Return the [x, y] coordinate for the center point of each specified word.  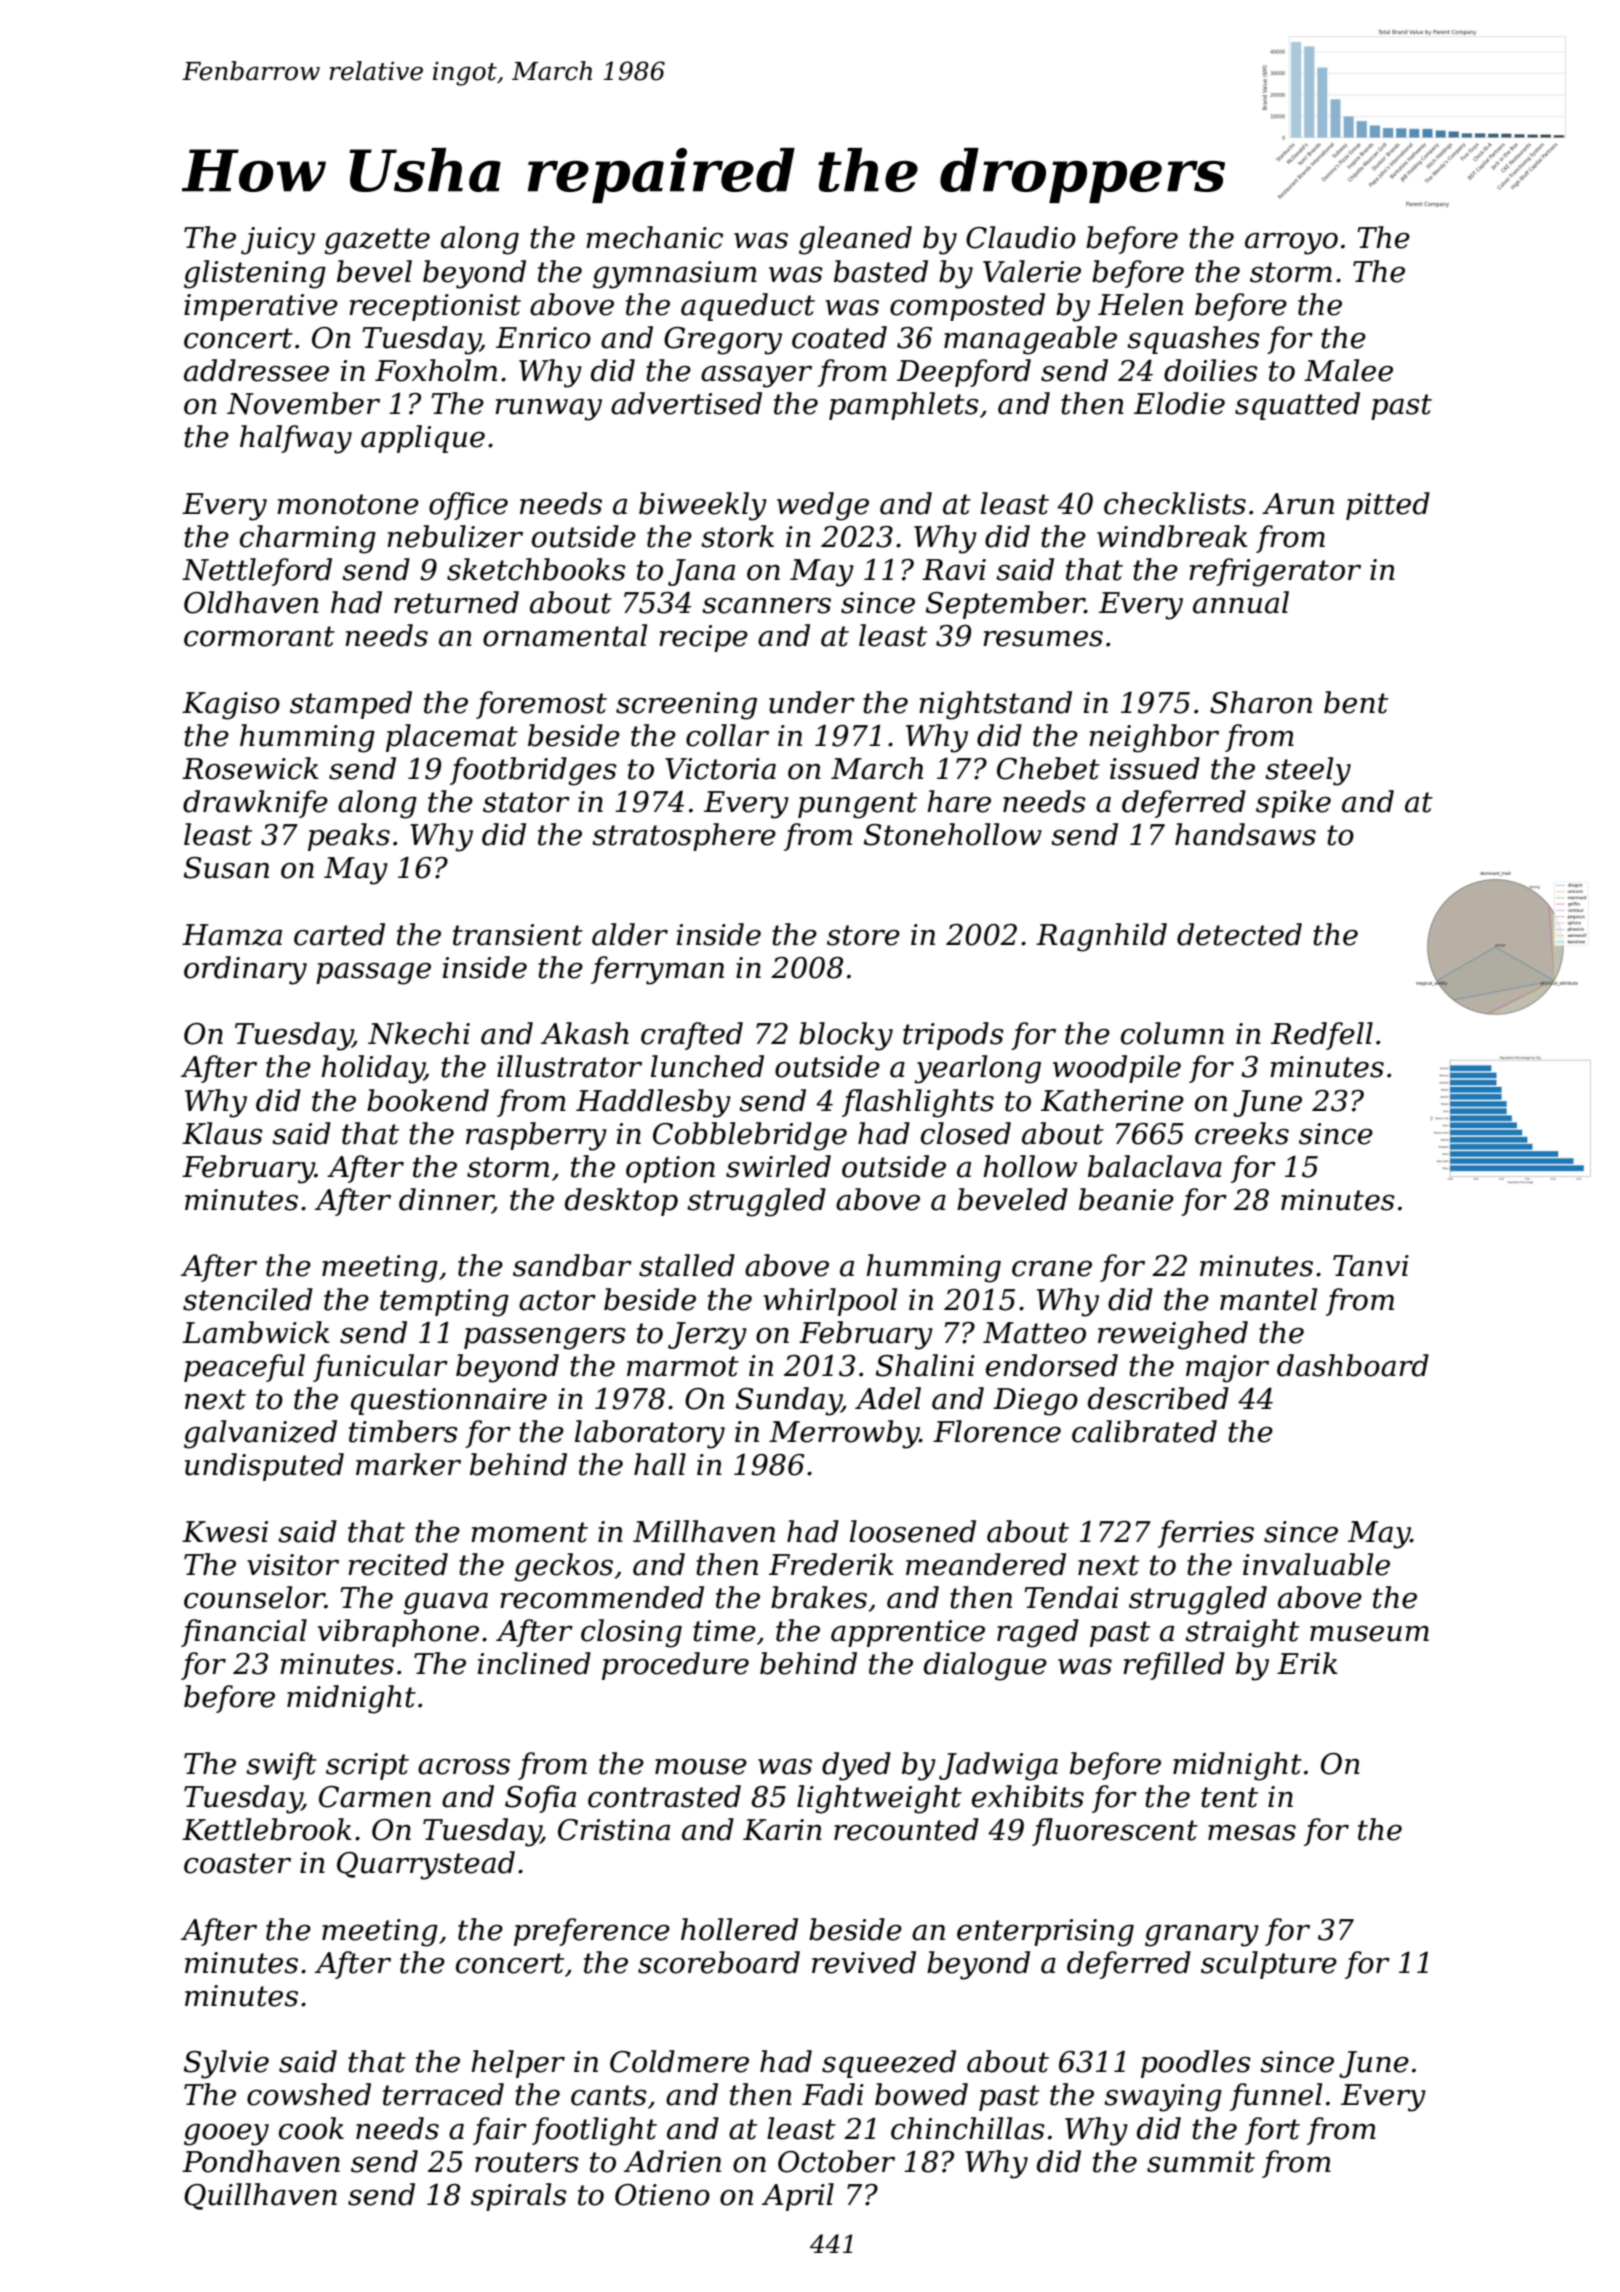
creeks [1242, 1133]
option [670, 1169]
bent [1356, 702]
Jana [701, 572]
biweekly [703, 506]
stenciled [248, 1299]
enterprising [1045, 1933]
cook [311, 2128]
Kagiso [231, 706]
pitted [1388, 506]
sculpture [1269, 1965]
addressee [256, 370]
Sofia [540, 1799]
